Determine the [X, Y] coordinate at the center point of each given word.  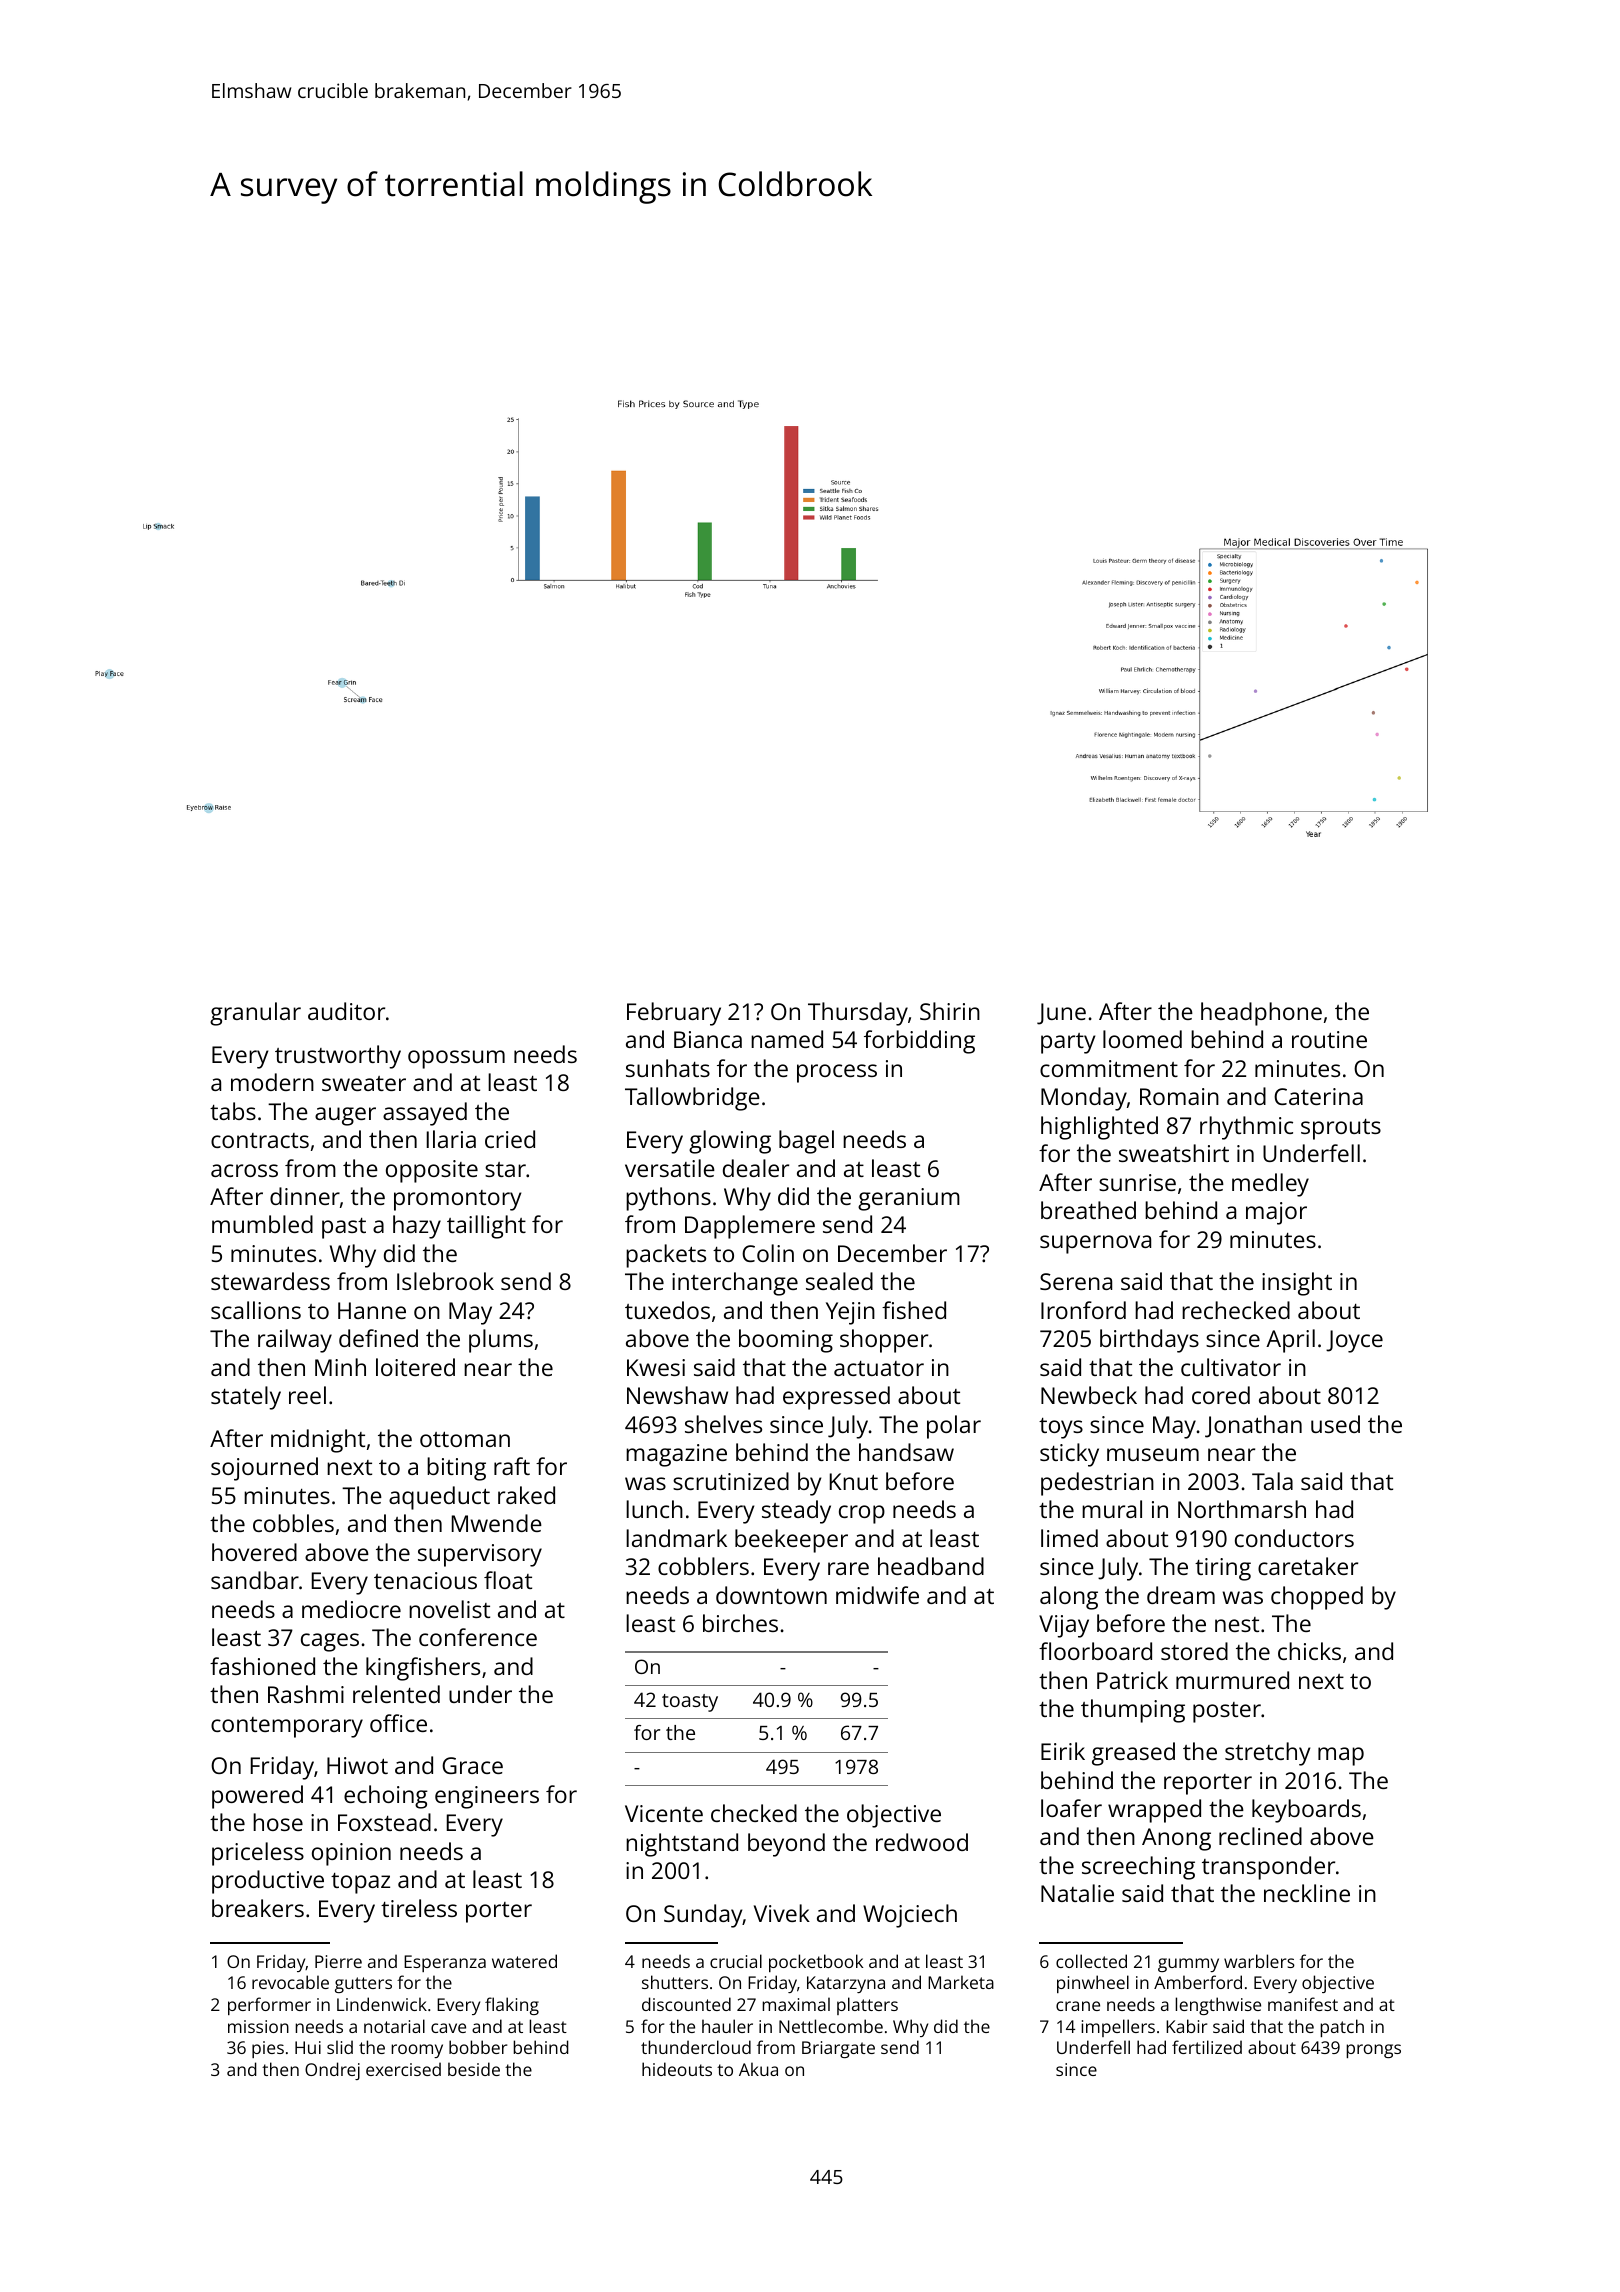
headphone [1261, 1014]
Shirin [950, 1011]
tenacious [425, 1580]
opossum [456, 1059]
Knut [854, 1481]
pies [268, 2049]
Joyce [1354, 1341]
